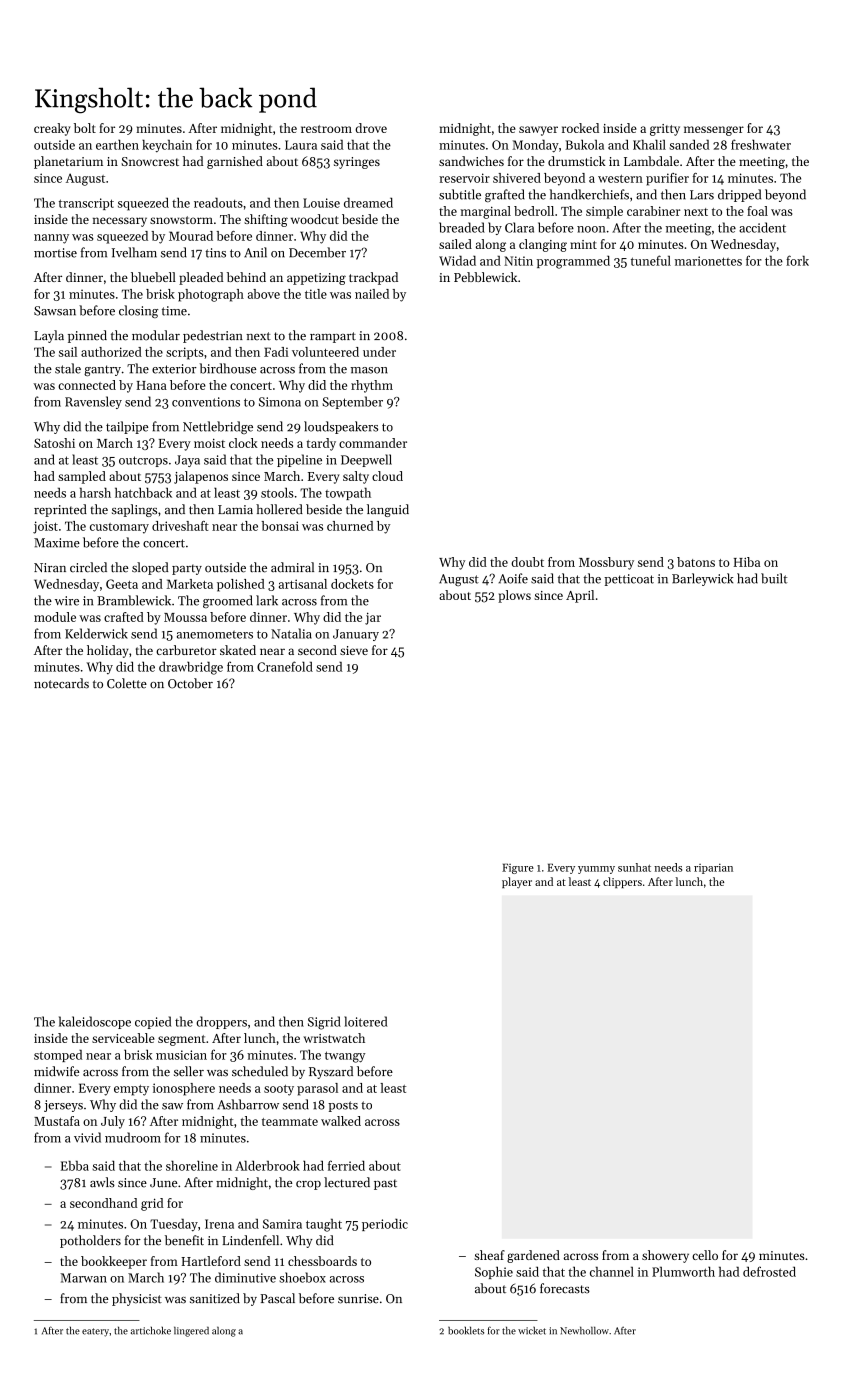 The image size is (849, 1400). I want to click on Cranefold, so click(285, 666).
